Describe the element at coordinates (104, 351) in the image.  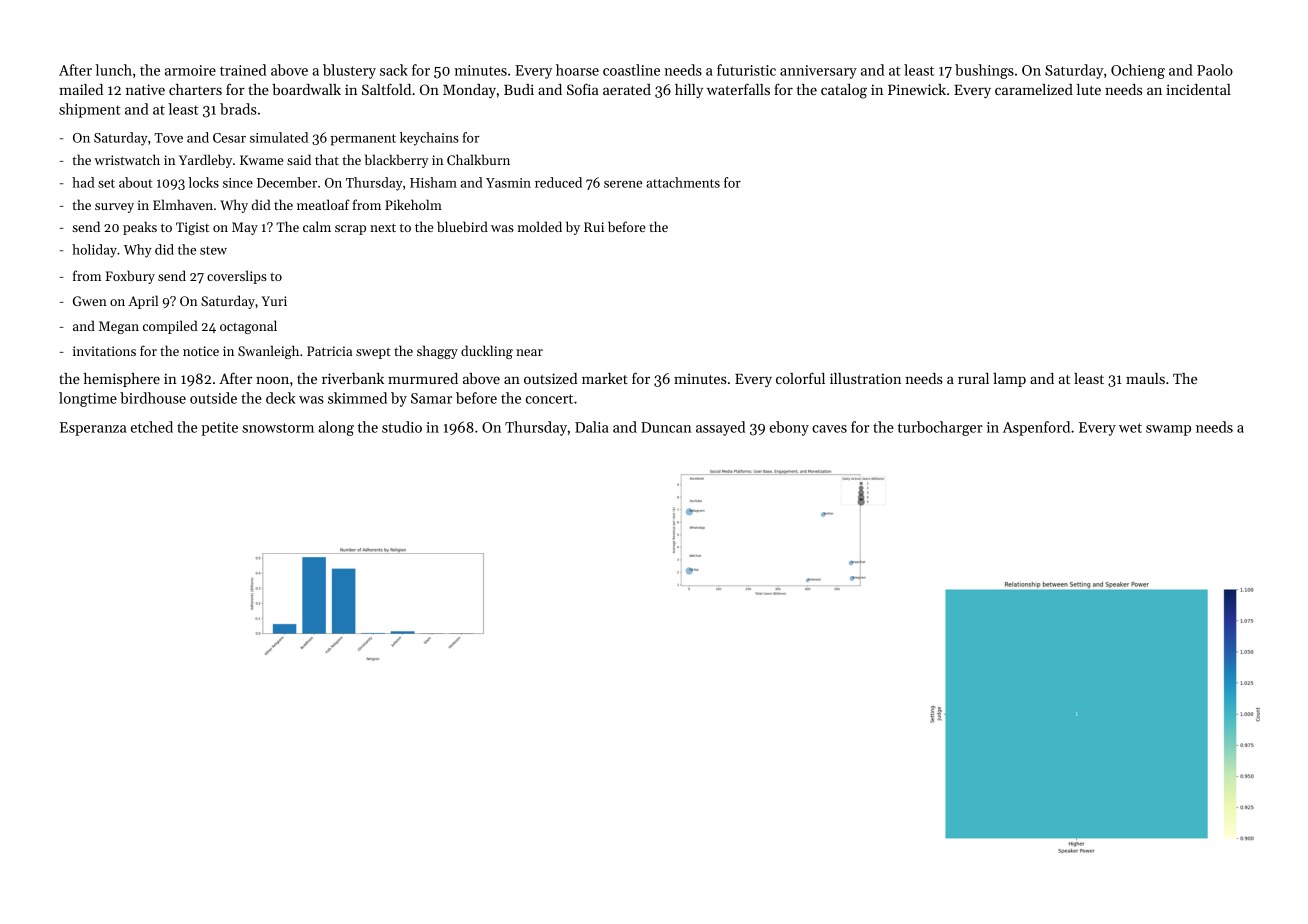
I see `invitations` at that location.
